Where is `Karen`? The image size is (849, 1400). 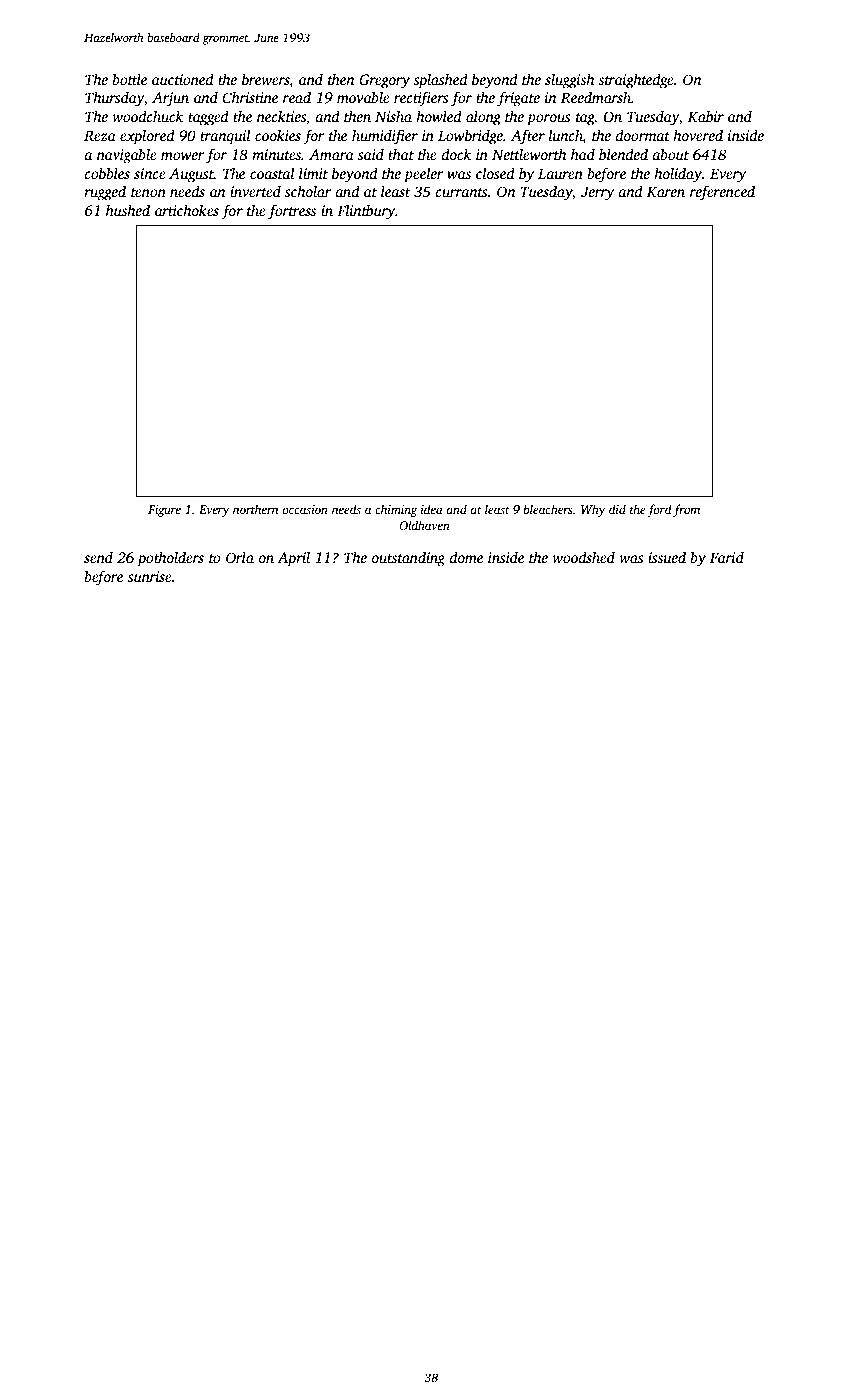 Karen is located at coordinates (666, 191).
